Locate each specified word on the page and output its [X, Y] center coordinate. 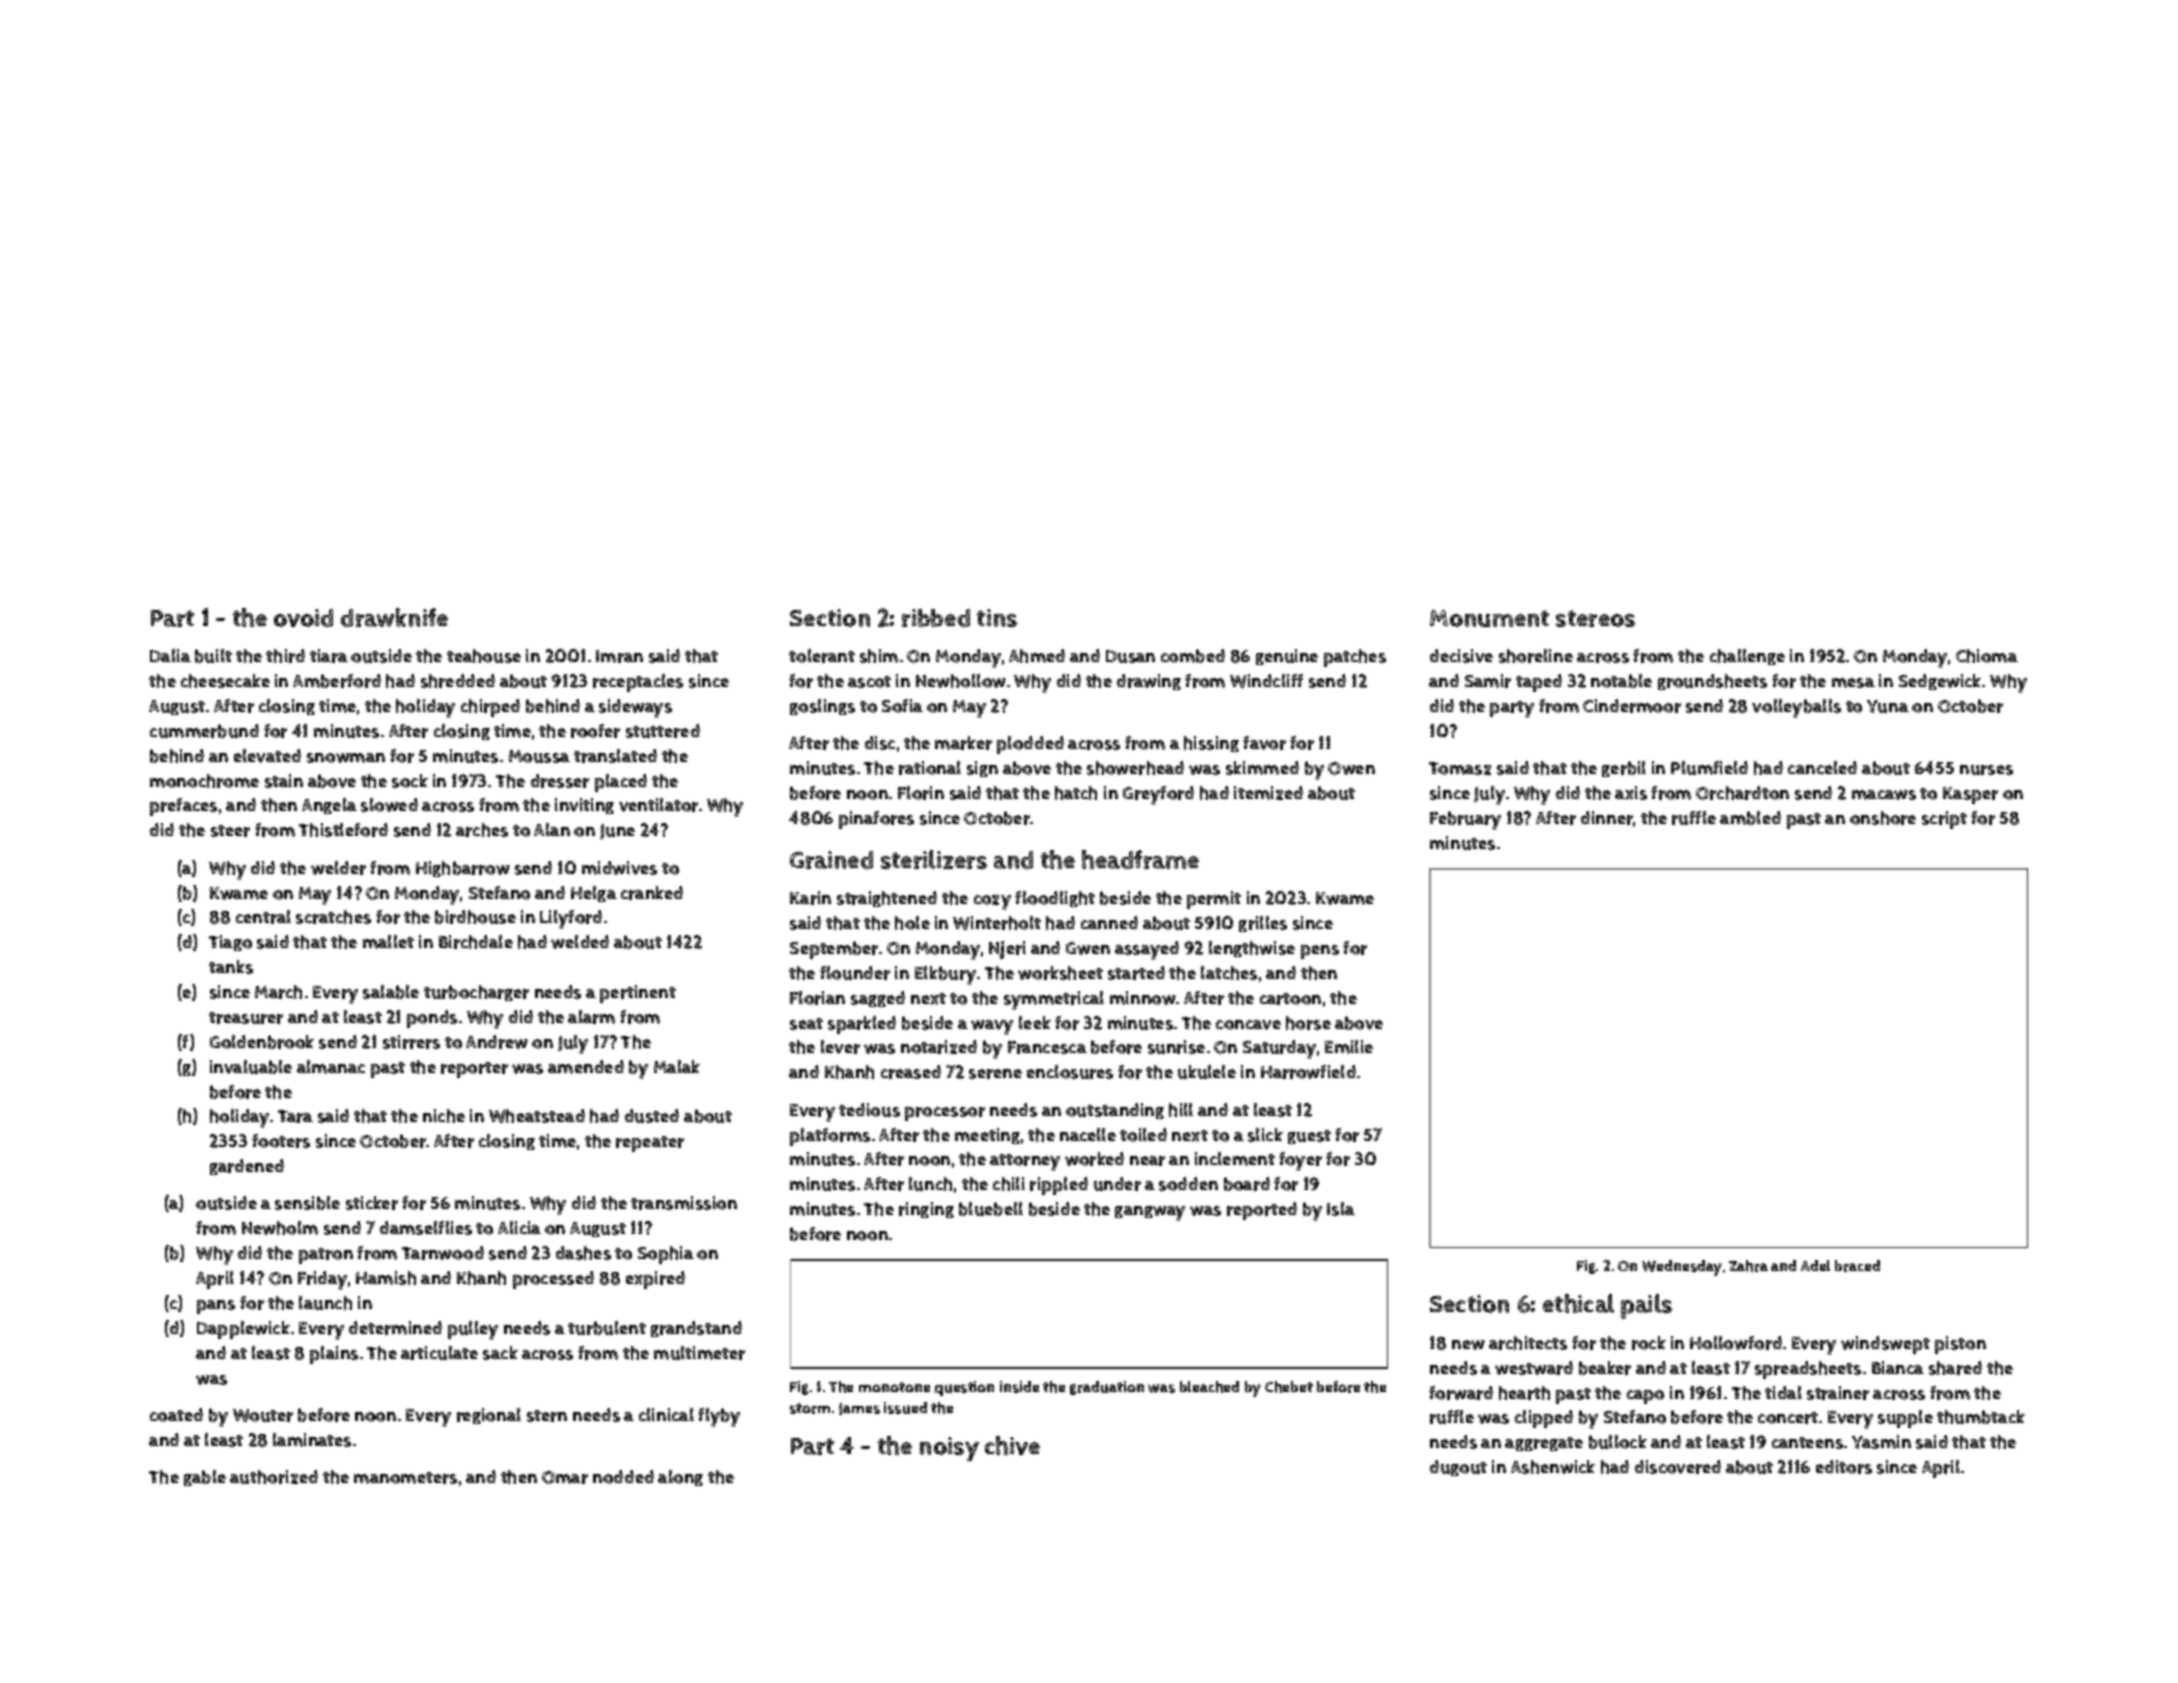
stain [284, 781]
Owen [1351, 768]
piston [1960, 1345]
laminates [312, 1440]
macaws [1884, 795]
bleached [1209, 1387]
